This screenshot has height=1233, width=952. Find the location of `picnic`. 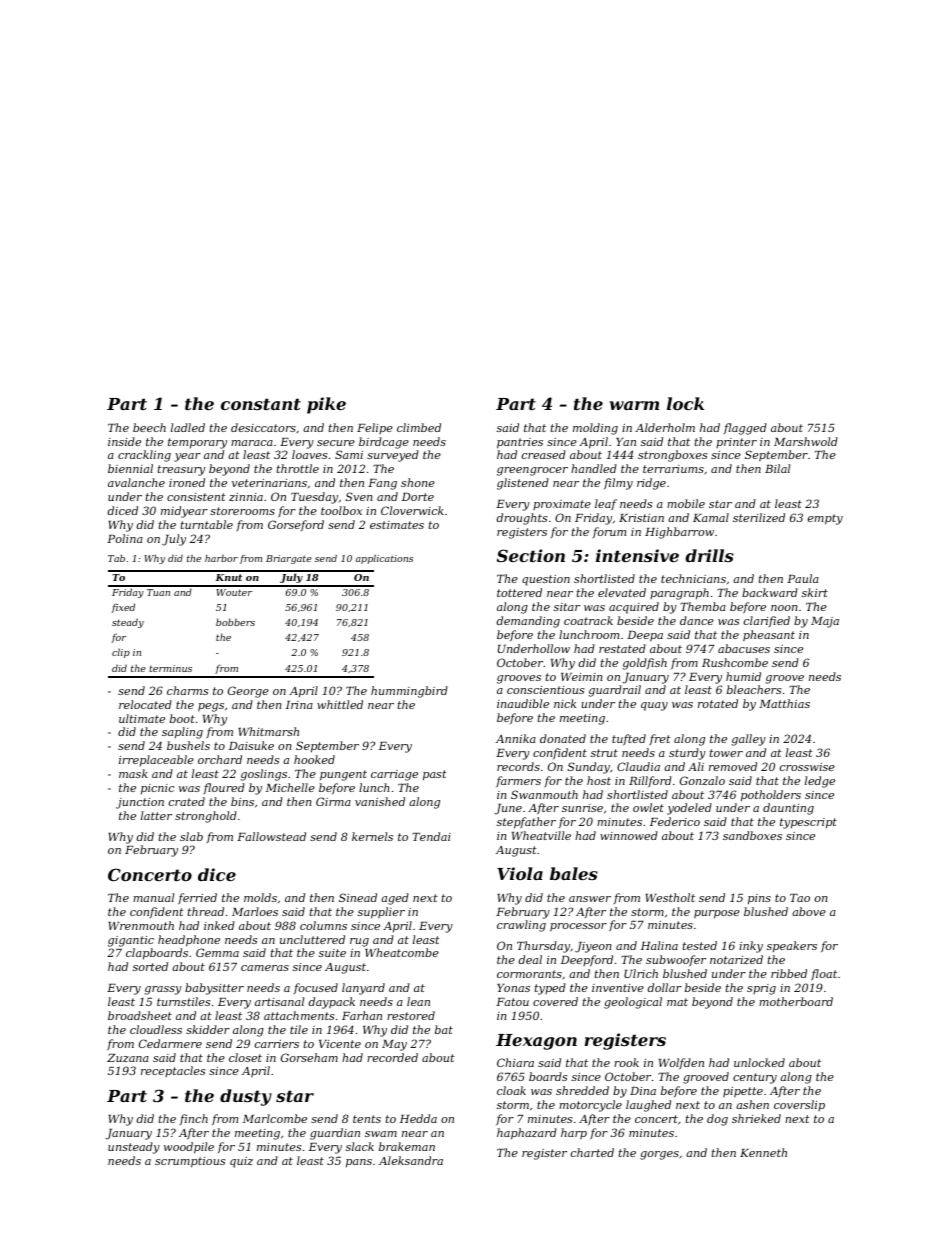

picnic is located at coordinates (157, 789).
